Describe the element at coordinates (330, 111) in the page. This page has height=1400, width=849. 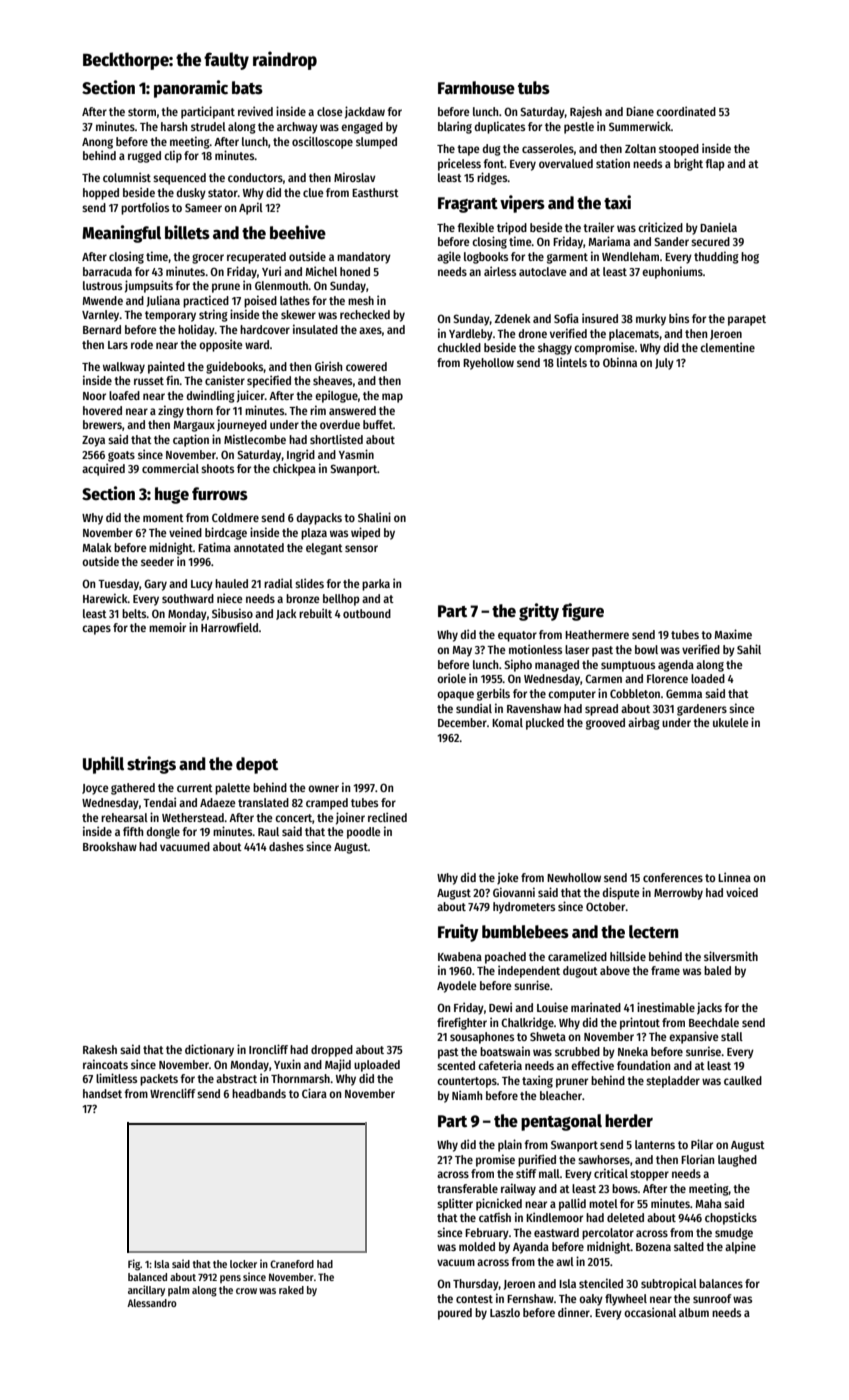
I see `close` at that location.
